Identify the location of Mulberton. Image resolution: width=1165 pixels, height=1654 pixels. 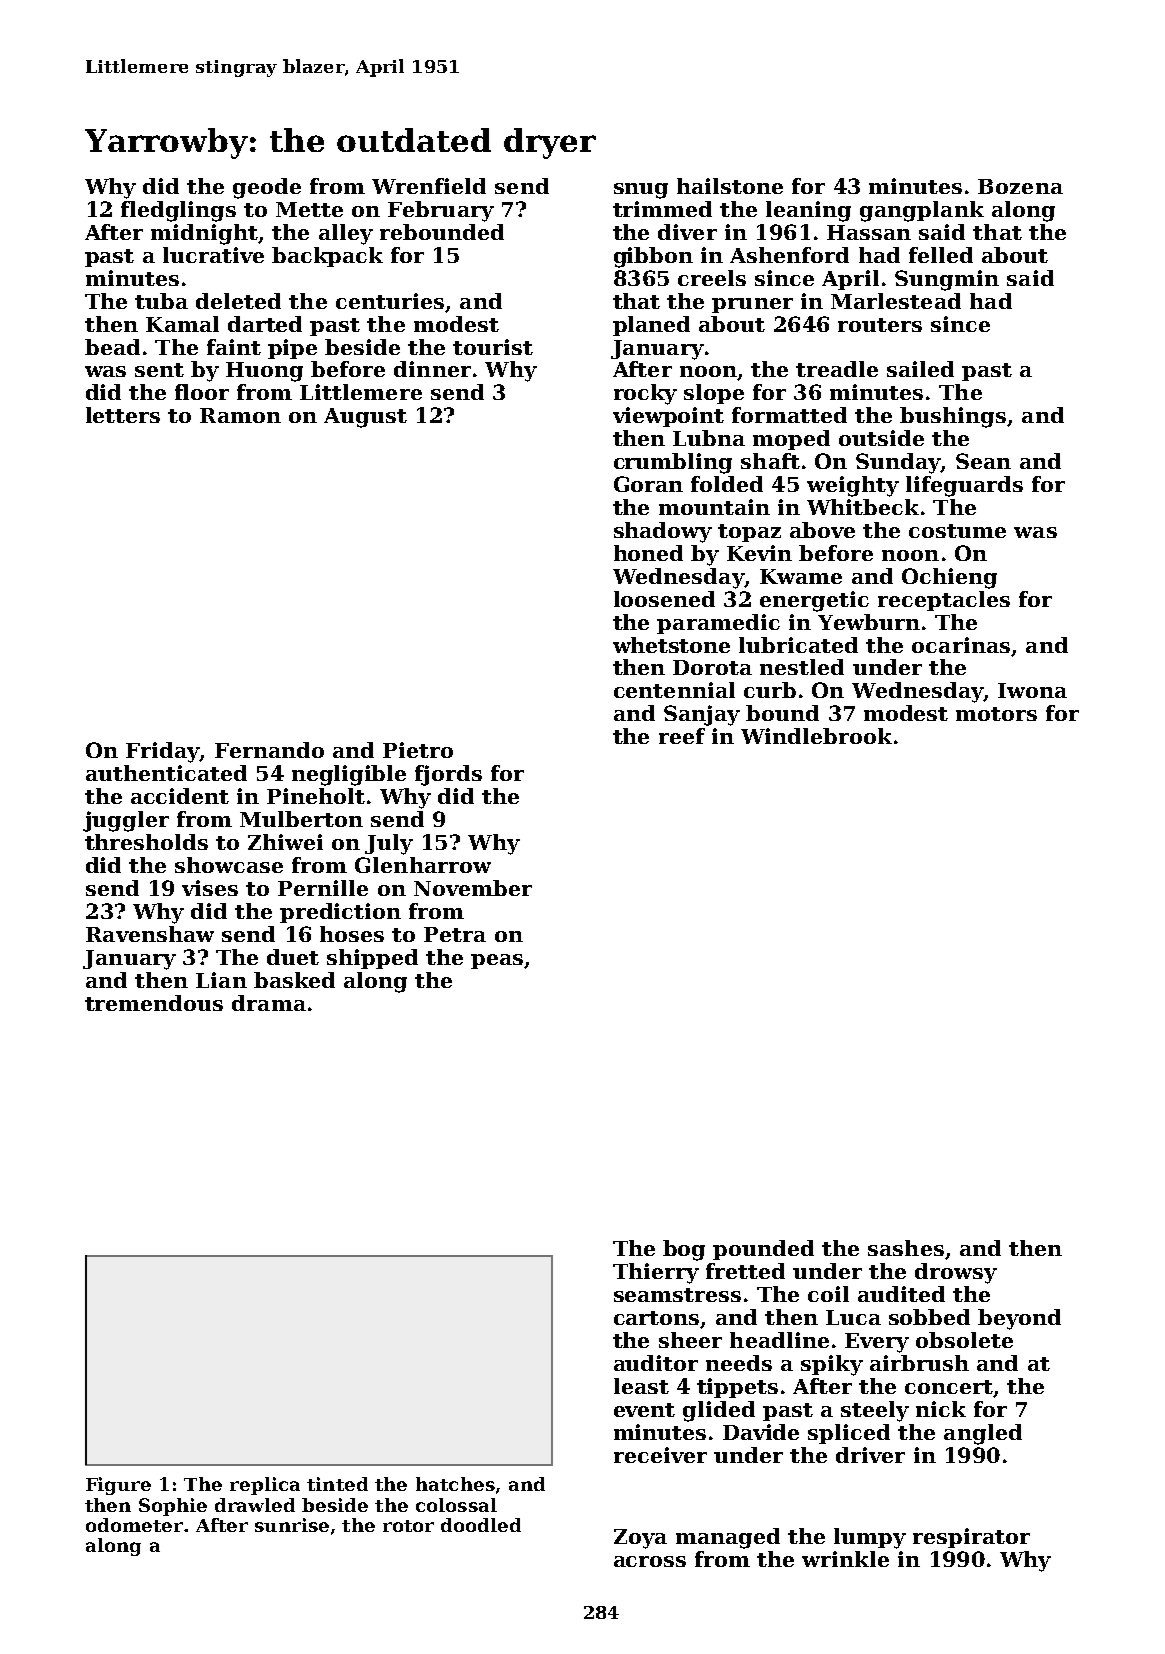
(301, 819).
